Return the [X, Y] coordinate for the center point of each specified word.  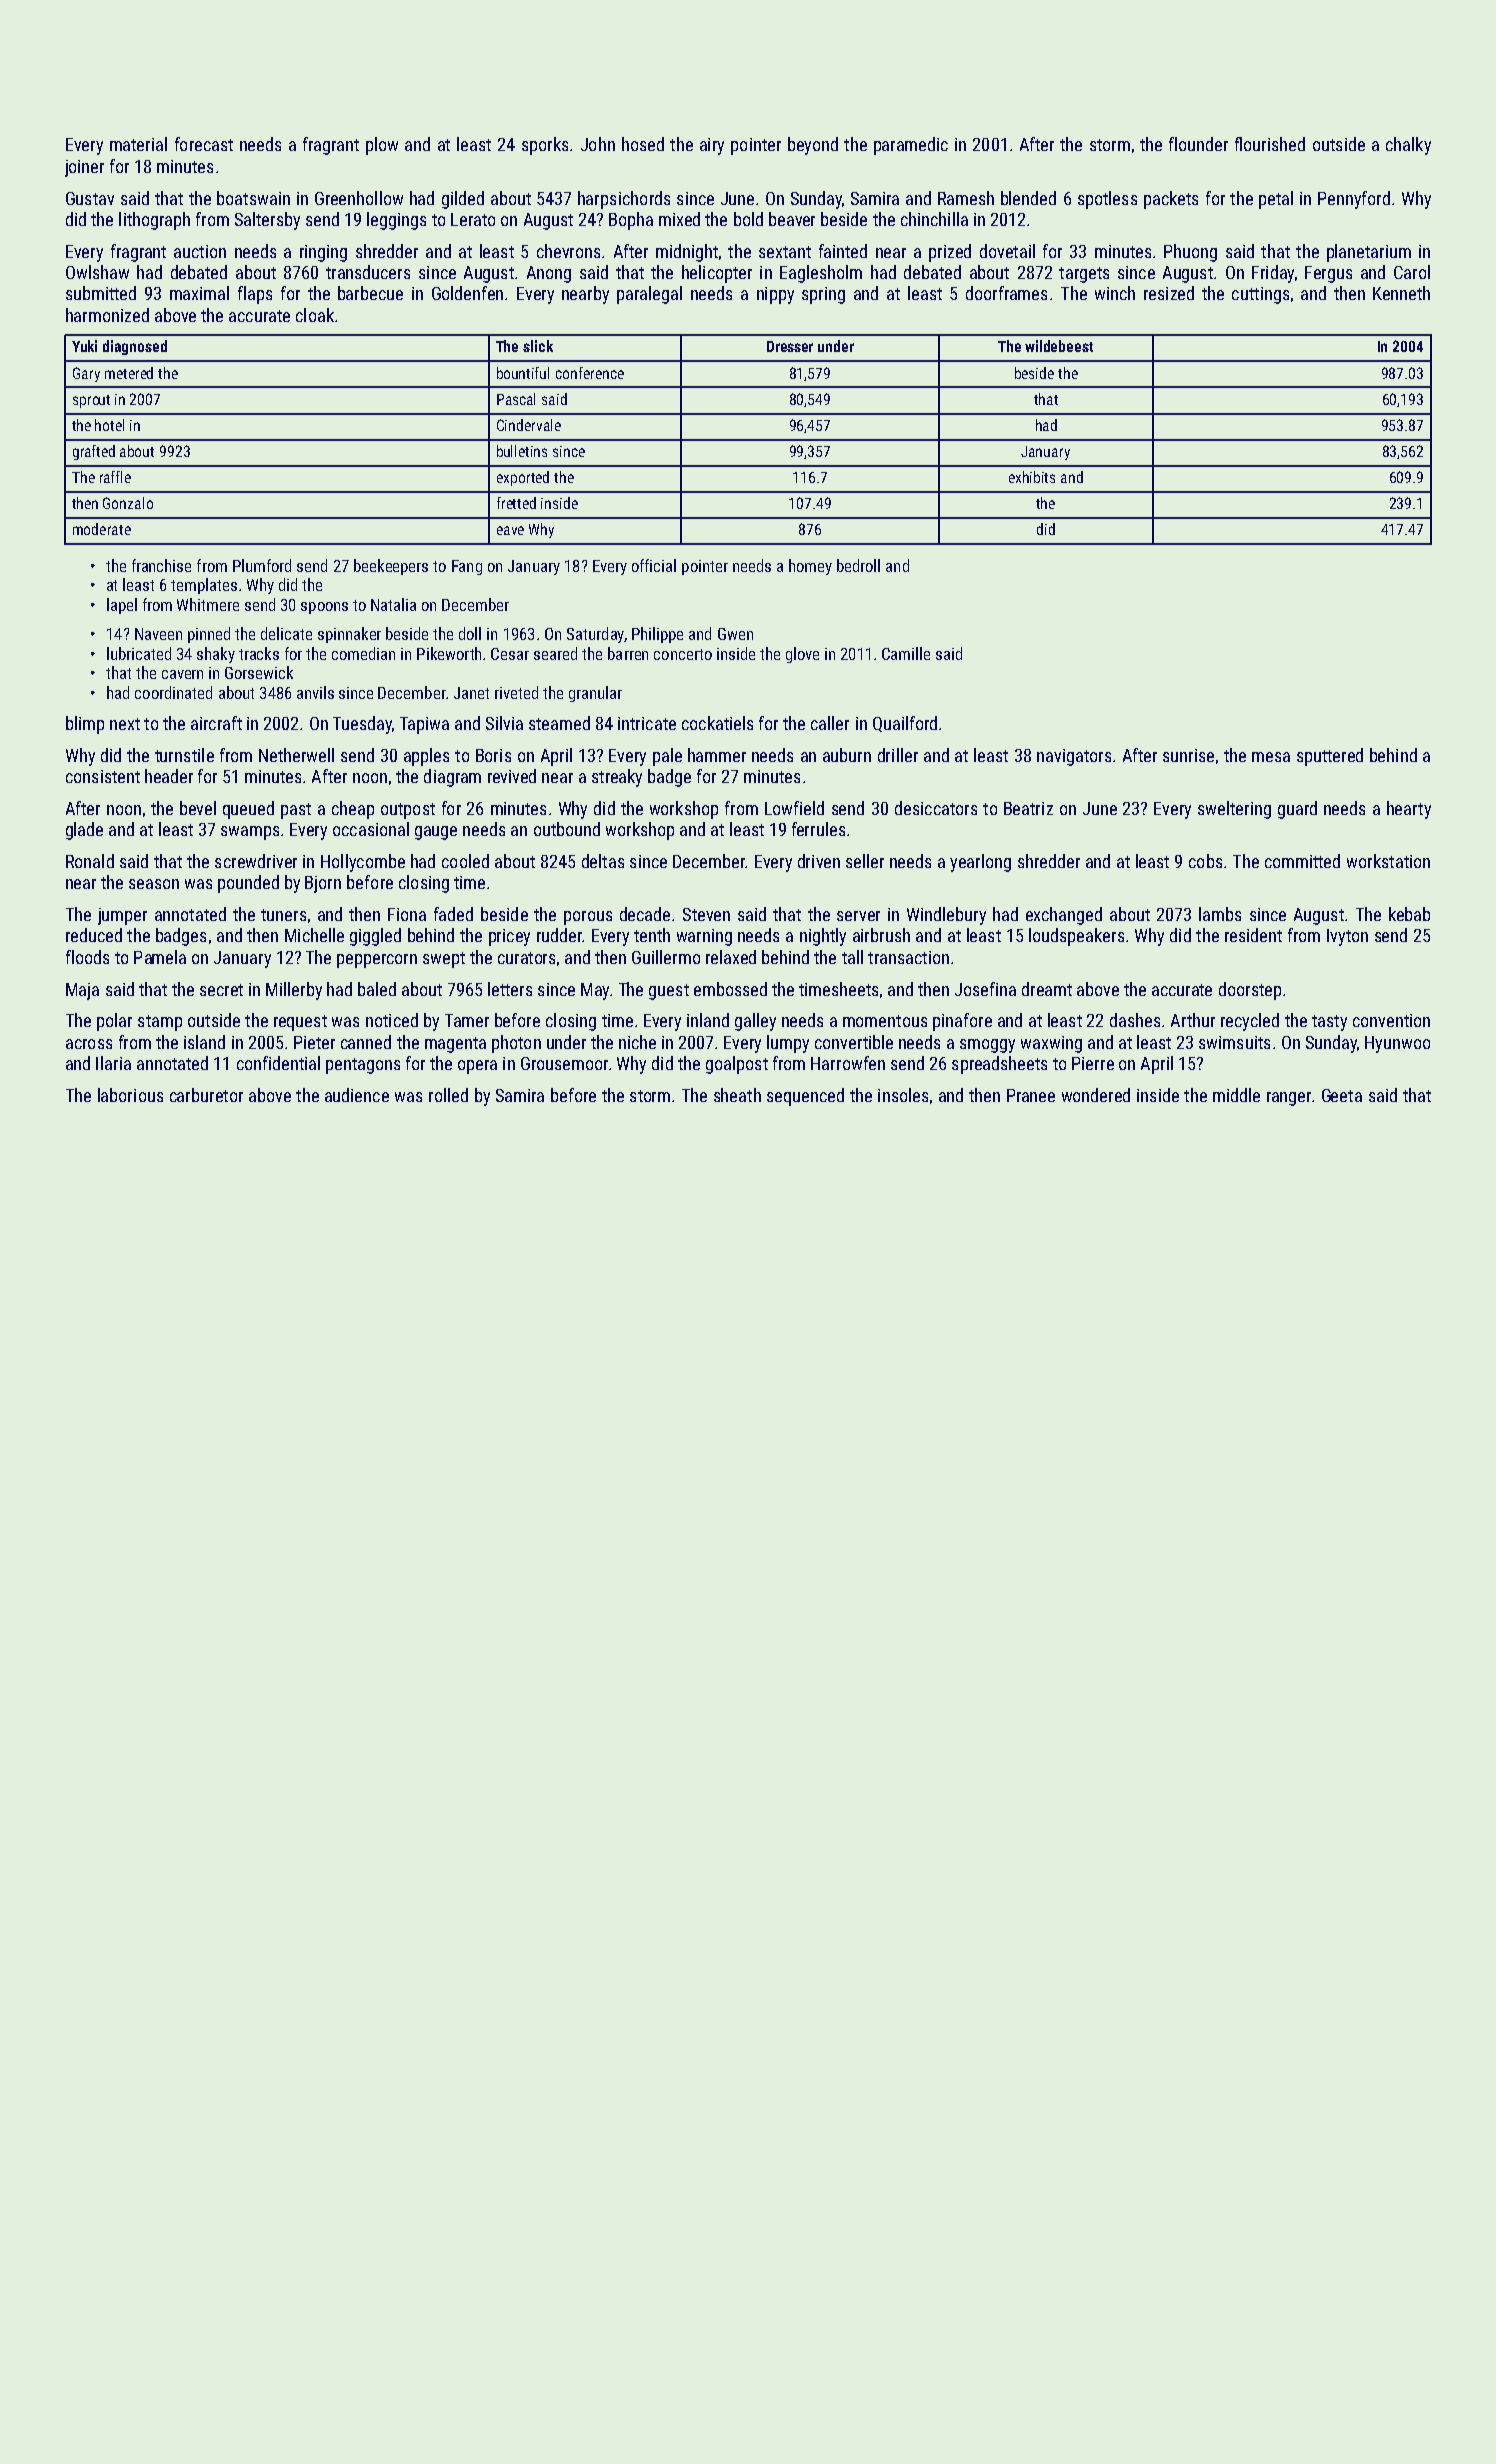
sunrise [1188, 755]
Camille [906, 653]
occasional [371, 829]
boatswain [253, 198]
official [654, 565]
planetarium [1369, 253]
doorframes [1006, 293]
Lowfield [794, 808]
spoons [324, 608]
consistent [103, 776]
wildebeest [1059, 346]
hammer [717, 755]
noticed [392, 1020]
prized [950, 253]
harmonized [107, 315]
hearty [1409, 810]
